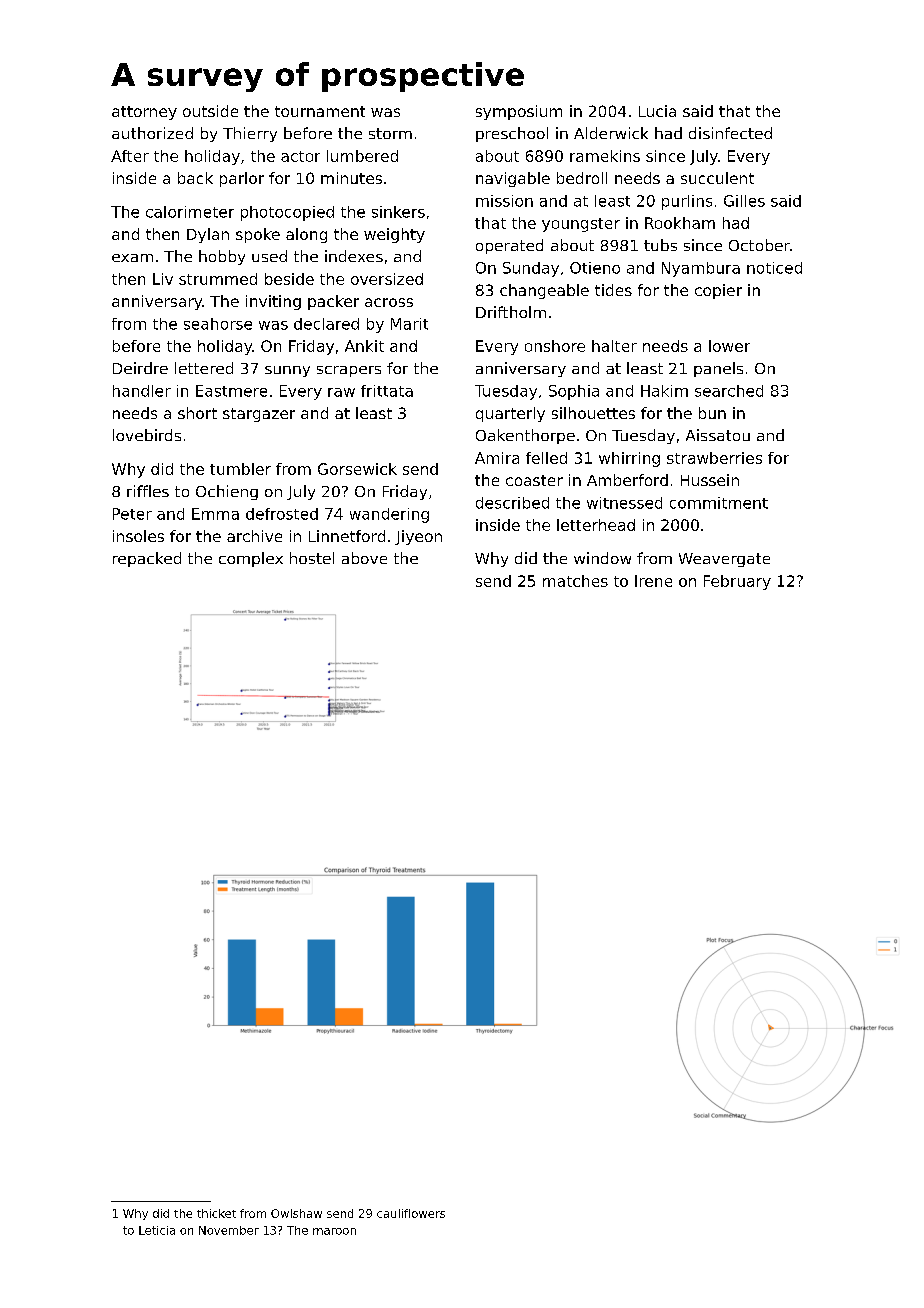 The image size is (924, 1308). What do you see at coordinates (724, 560) in the screenshot?
I see `Weavergate` at bounding box center [724, 560].
